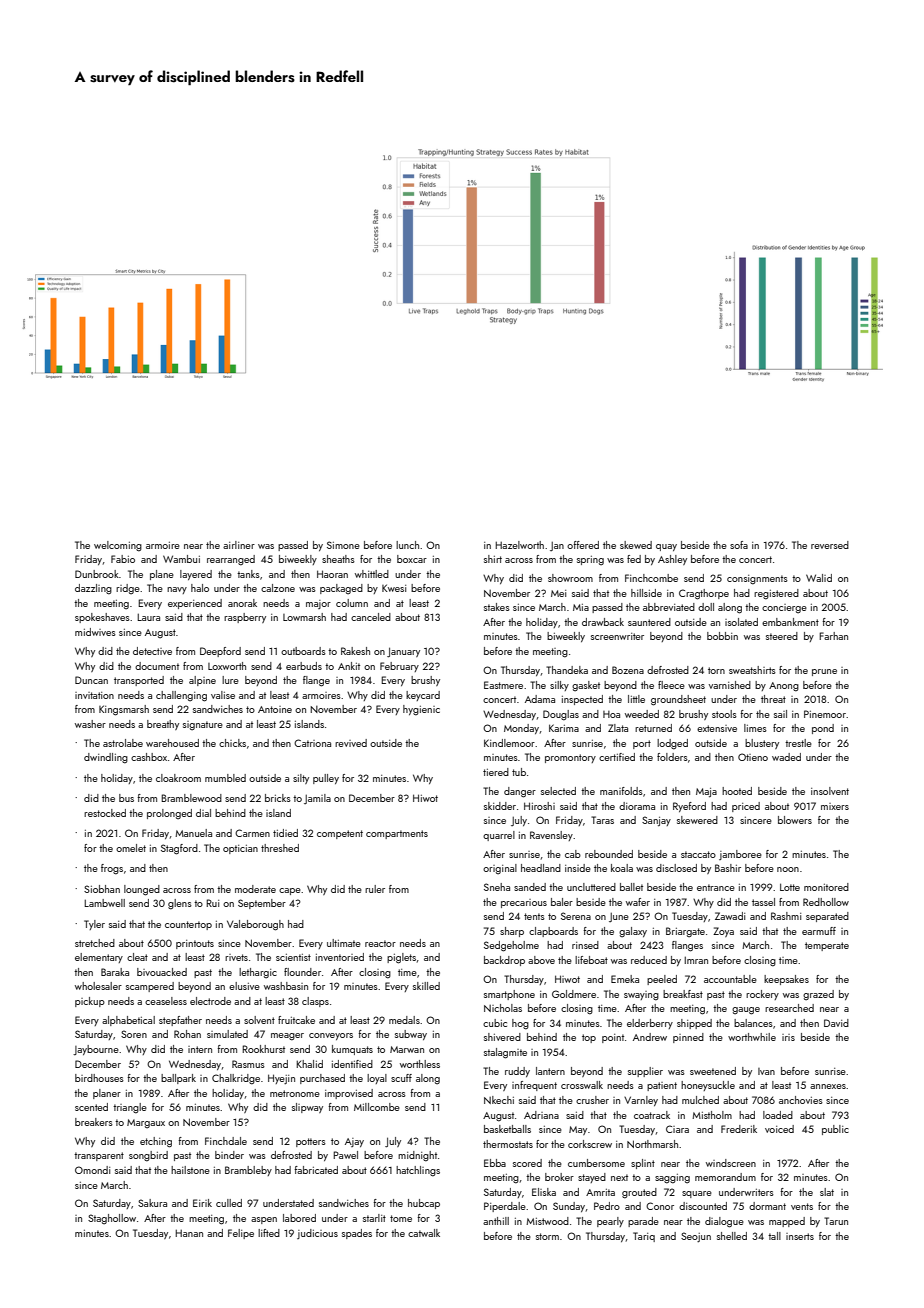 The width and height of the screenshot is (924, 1308). What do you see at coordinates (407, 545) in the screenshot?
I see `lunch` at bounding box center [407, 545].
